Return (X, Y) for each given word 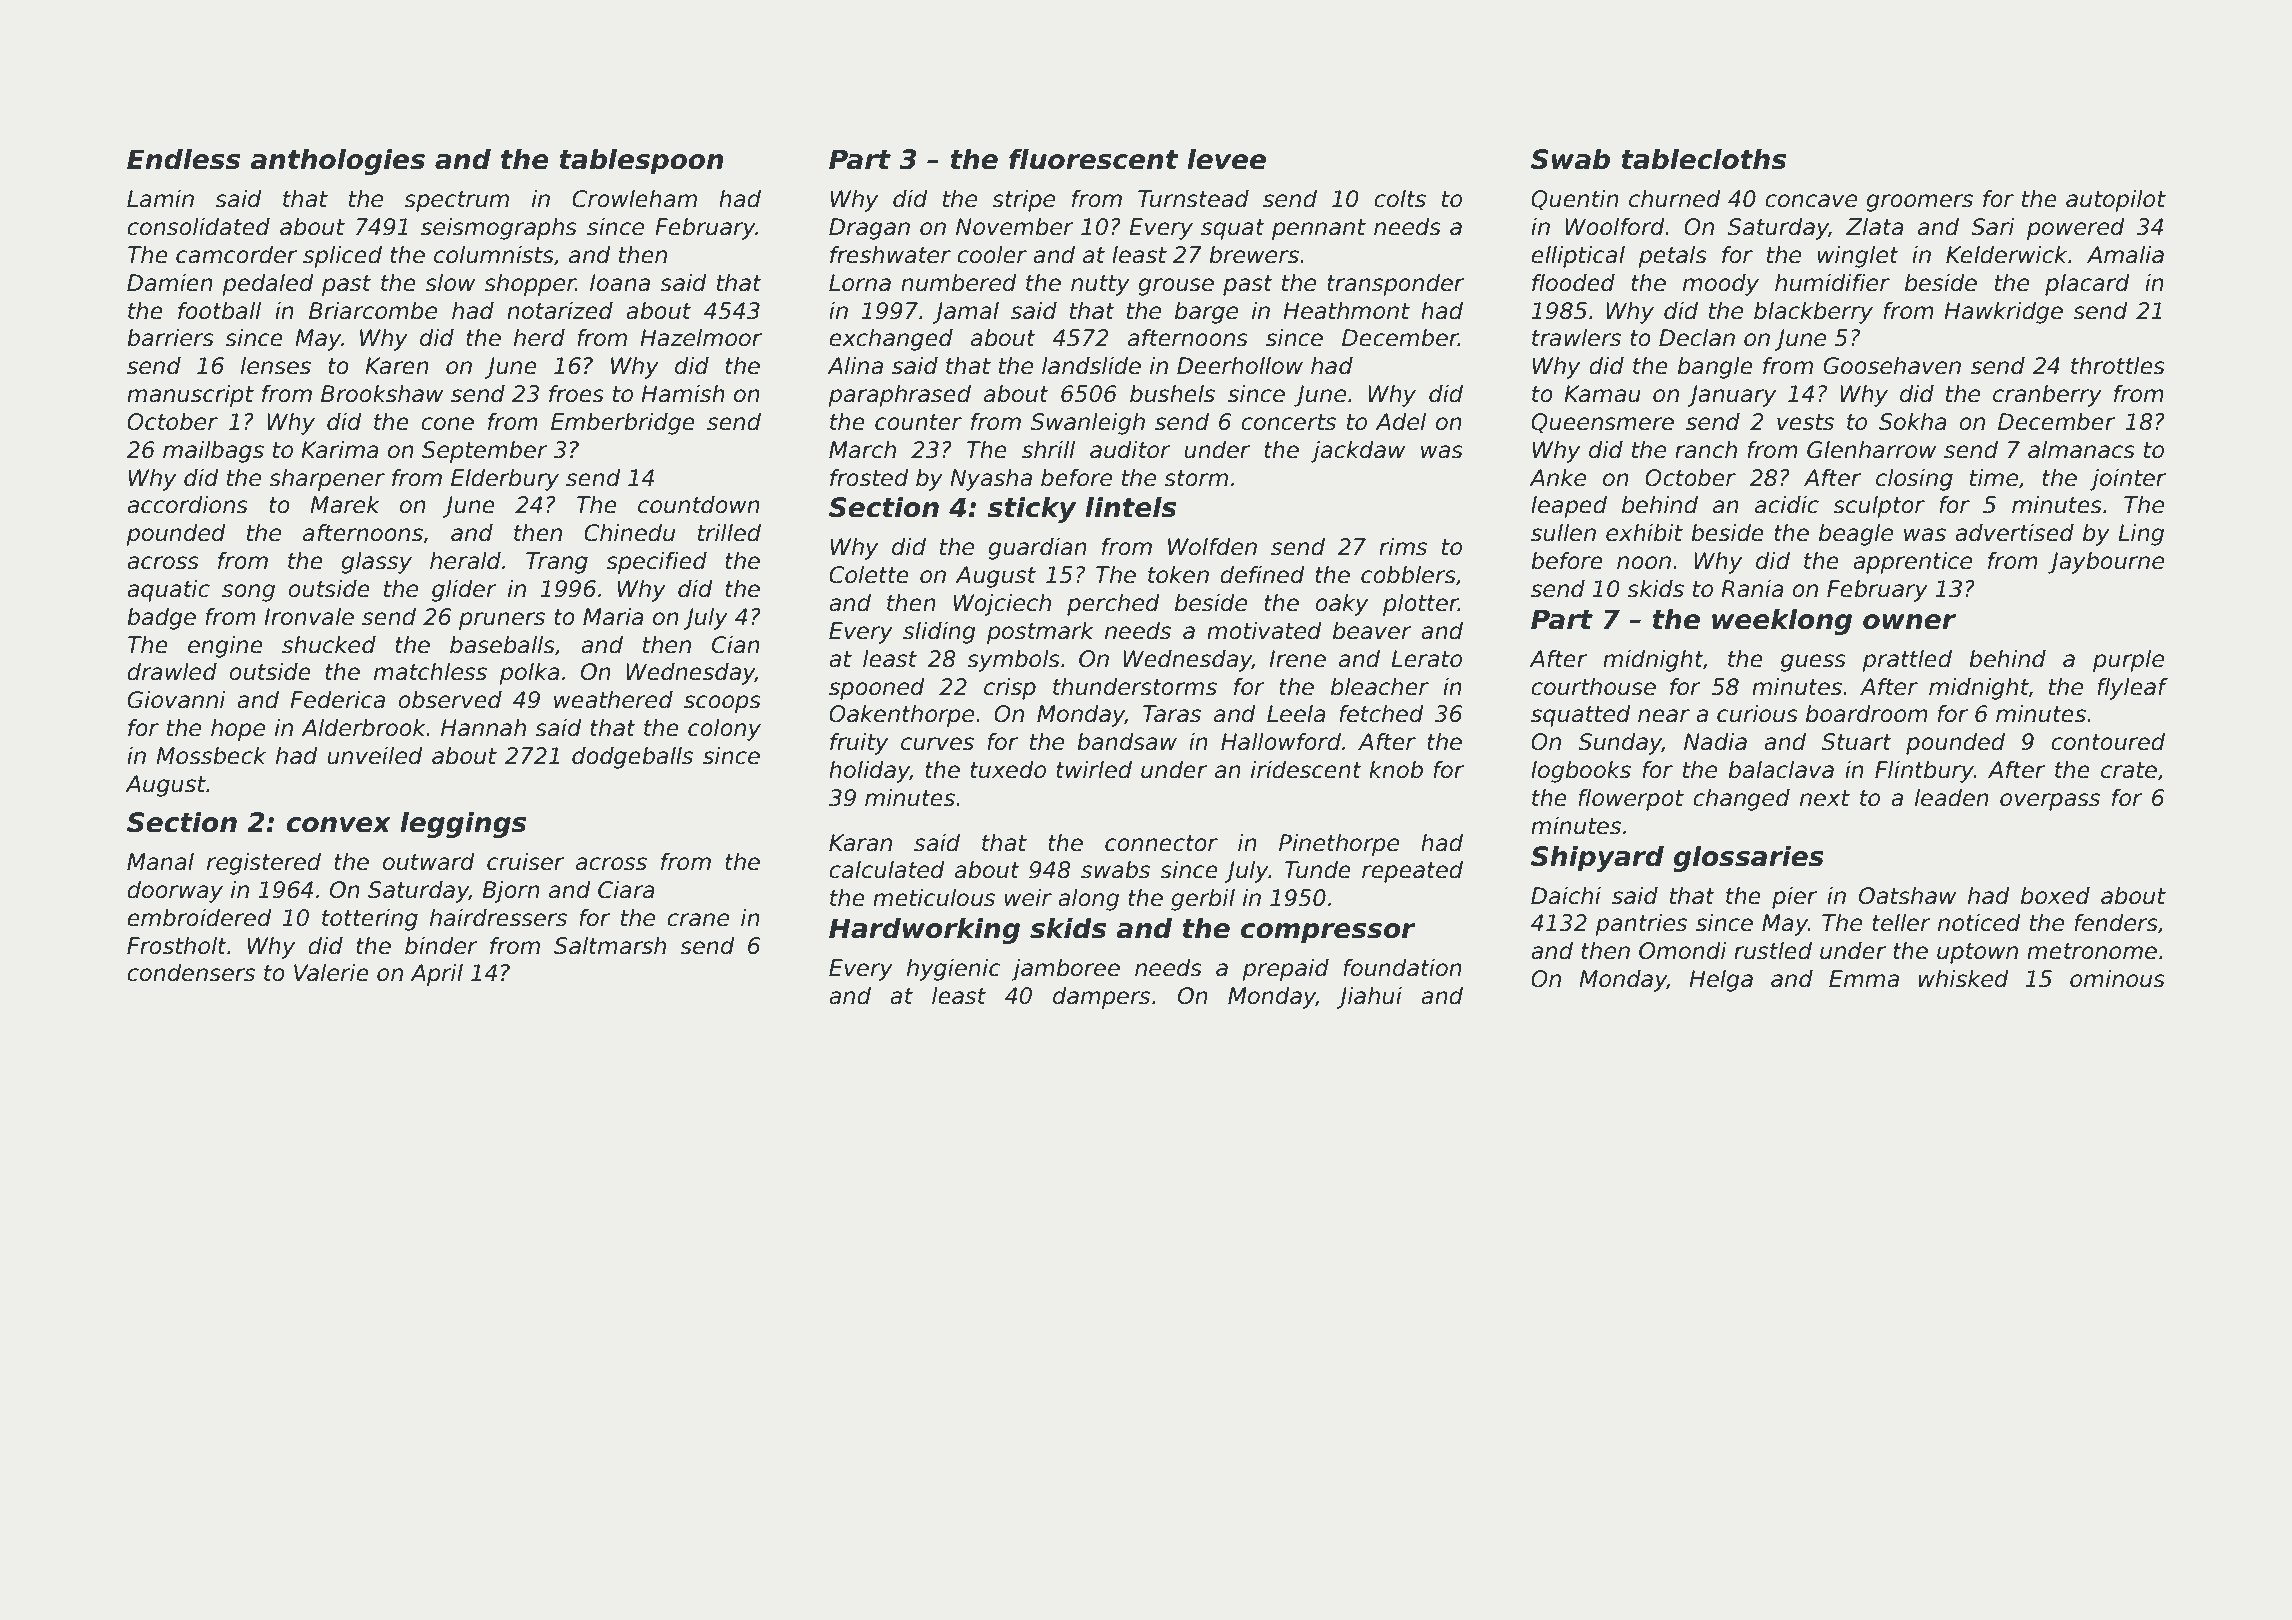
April (436, 975)
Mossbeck (211, 756)
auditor (1130, 450)
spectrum (456, 201)
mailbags (213, 452)
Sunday (1620, 744)
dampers (1101, 998)
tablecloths (1703, 159)
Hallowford (1281, 742)
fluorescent (1094, 159)
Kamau (1602, 394)
